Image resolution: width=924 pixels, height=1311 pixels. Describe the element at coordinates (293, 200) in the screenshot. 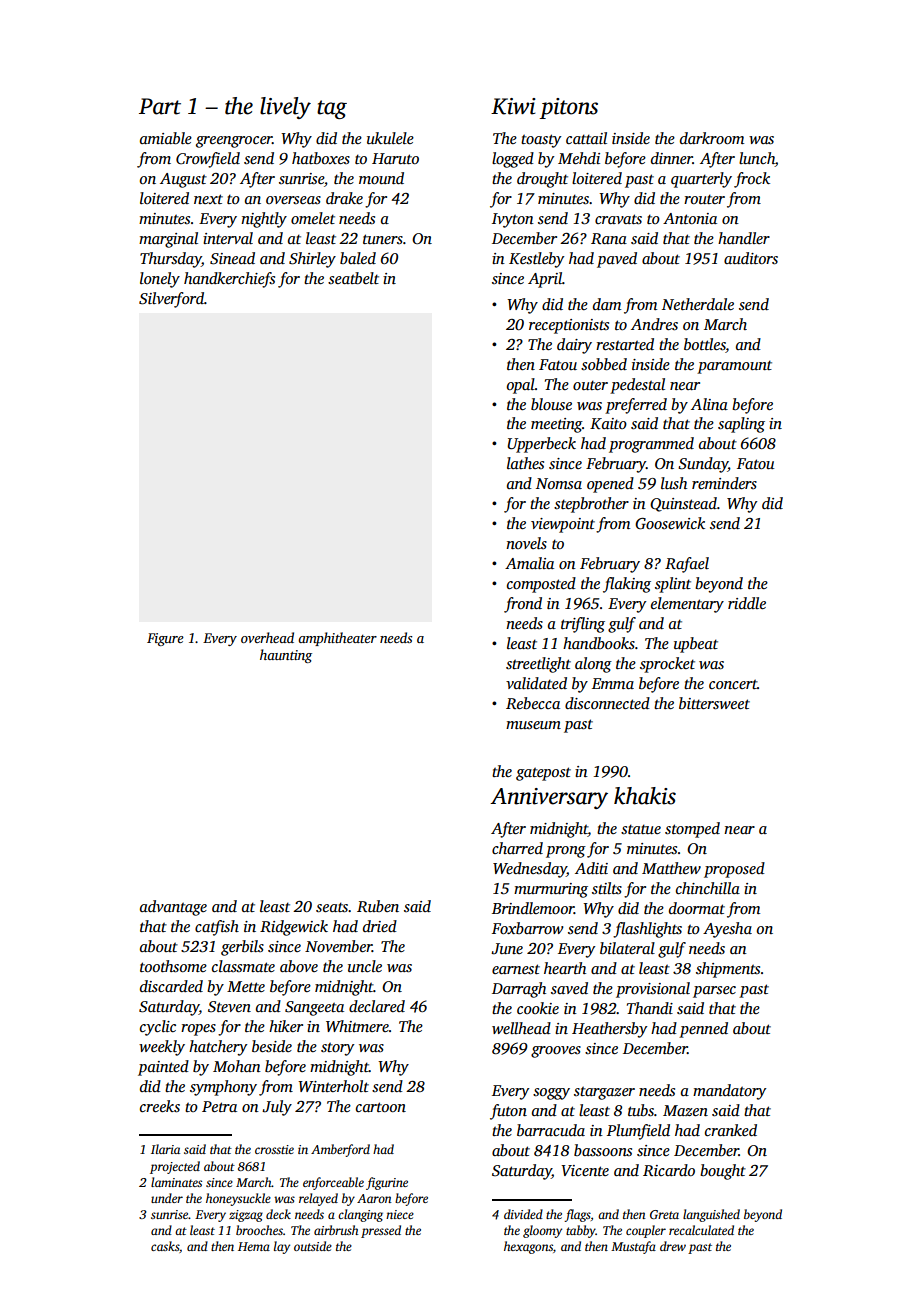

I see `overseas` at that location.
